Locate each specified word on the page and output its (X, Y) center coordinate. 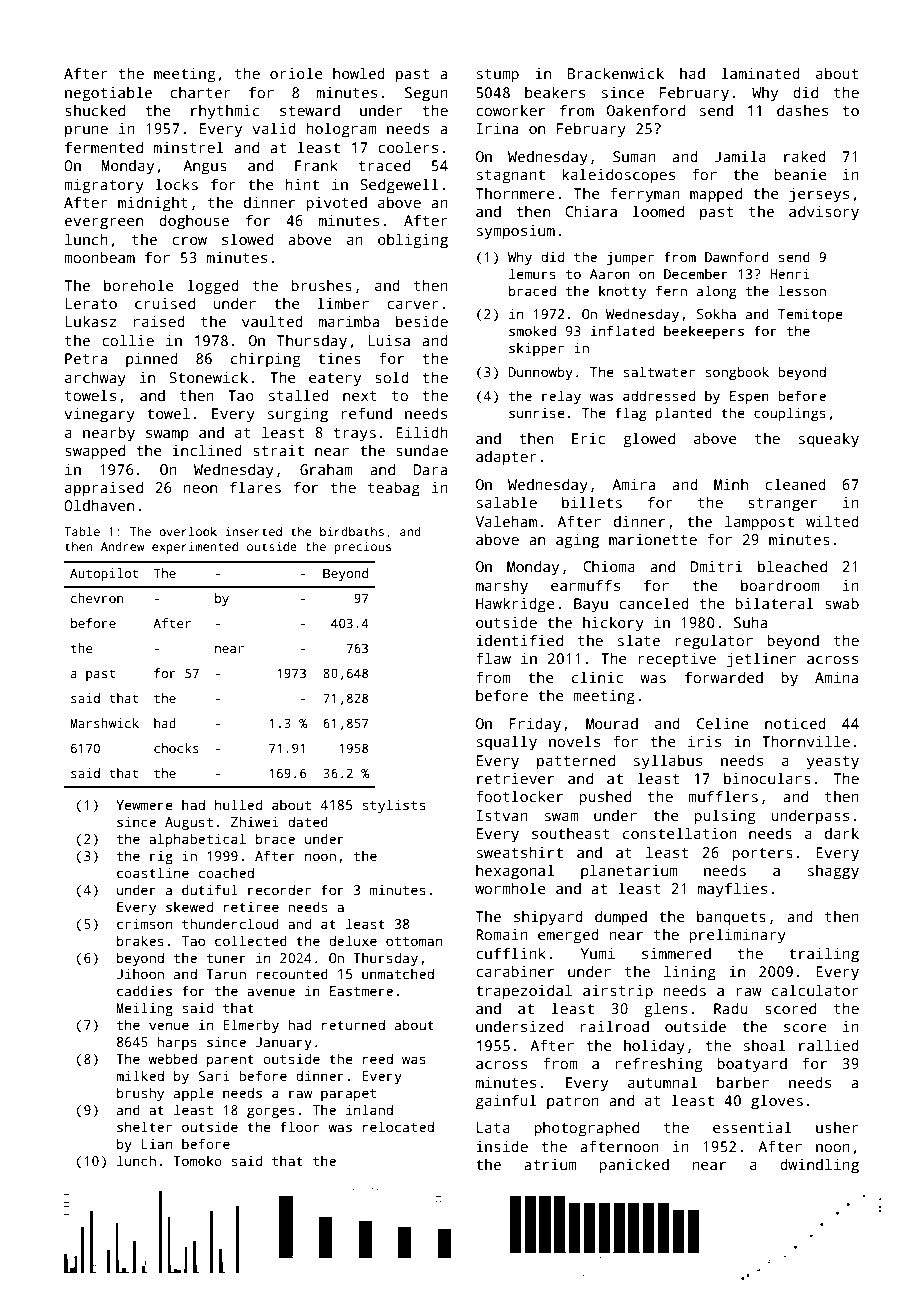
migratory (104, 186)
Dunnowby (541, 373)
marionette (653, 539)
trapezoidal (524, 992)
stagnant (511, 177)
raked (805, 156)
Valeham (506, 521)
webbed (172, 1058)
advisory (824, 213)
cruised (165, 303)
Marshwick (104, 723)
